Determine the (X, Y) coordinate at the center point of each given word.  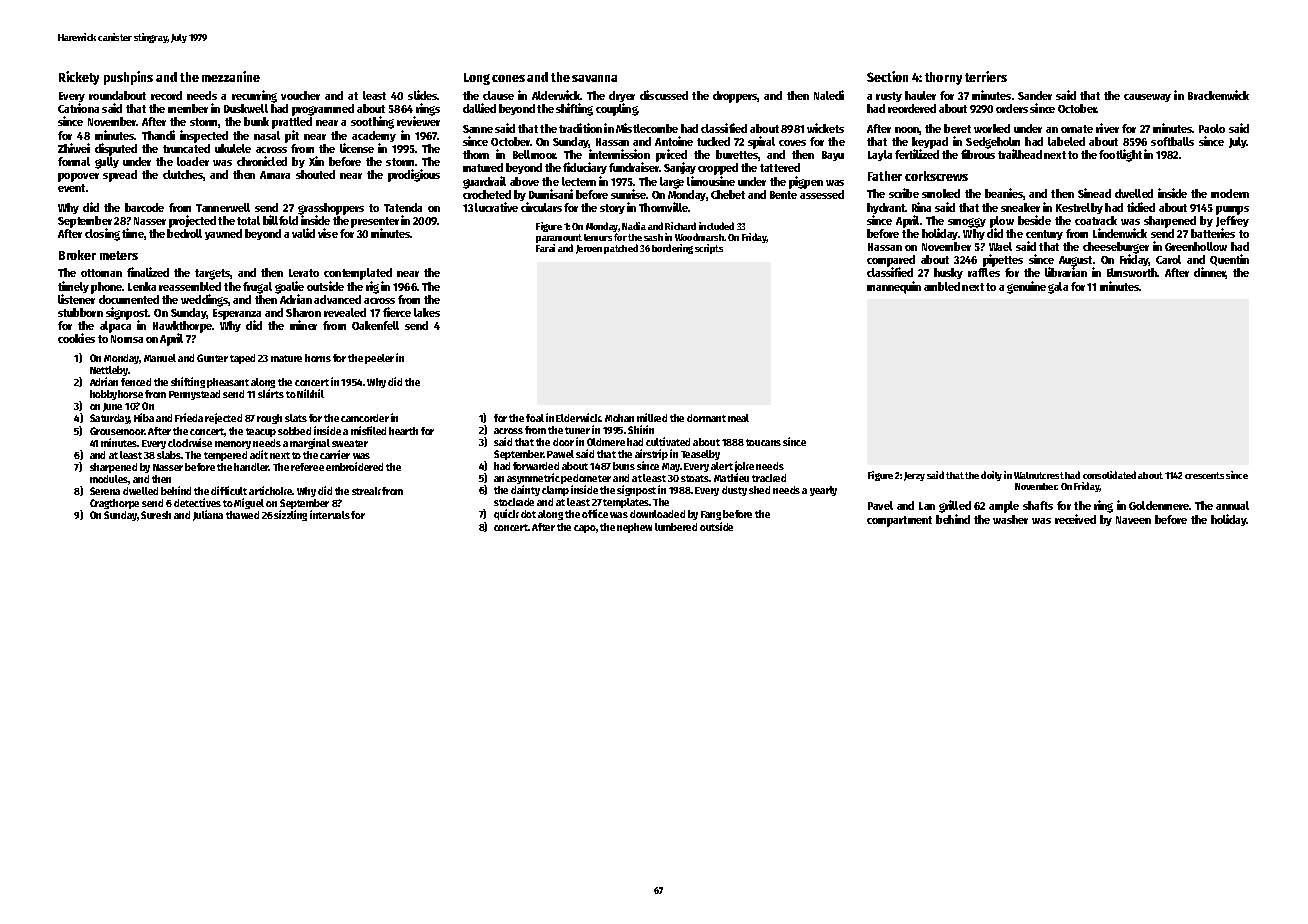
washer (1010, 519)
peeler (379, 359)
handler (251, 467)
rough (269, 419)
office (595, 513)
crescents (1204, 475)
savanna (594, 78)
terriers (986, 76)
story (612, 209)
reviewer (418, 121)
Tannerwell (223, 207)
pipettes (1003, 260)
